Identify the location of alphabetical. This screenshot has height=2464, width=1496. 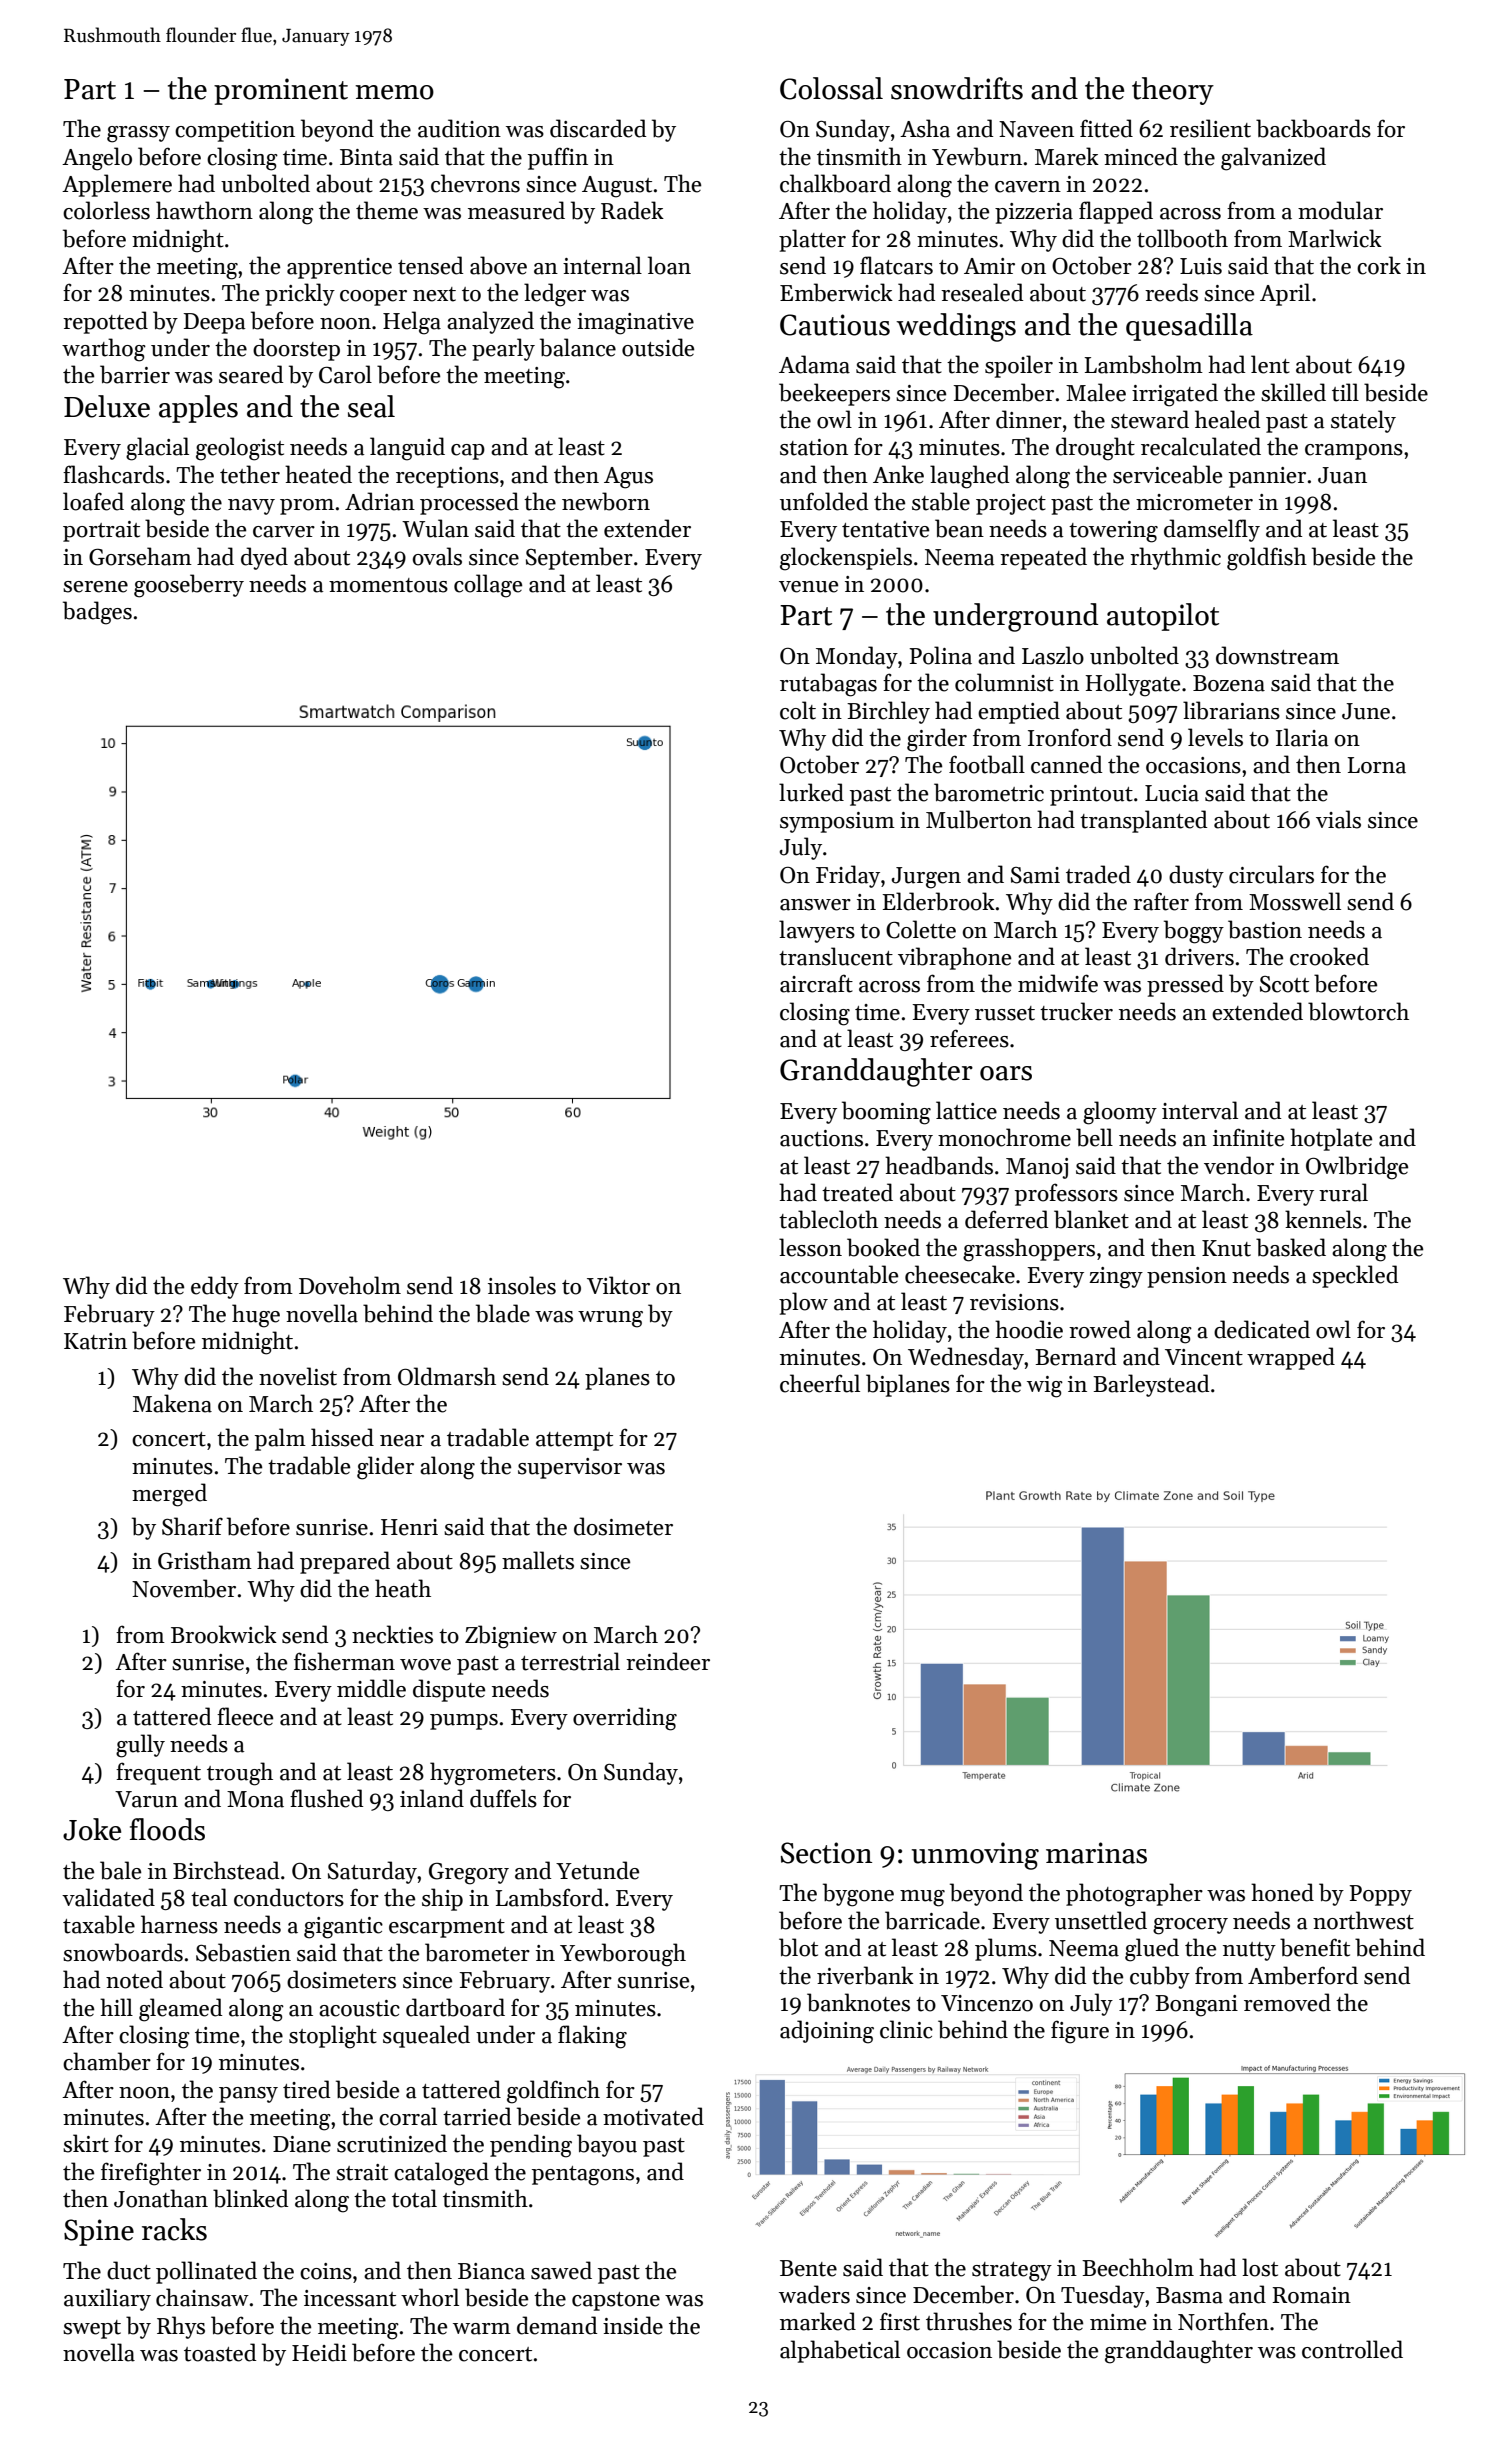
(840, 2351).
